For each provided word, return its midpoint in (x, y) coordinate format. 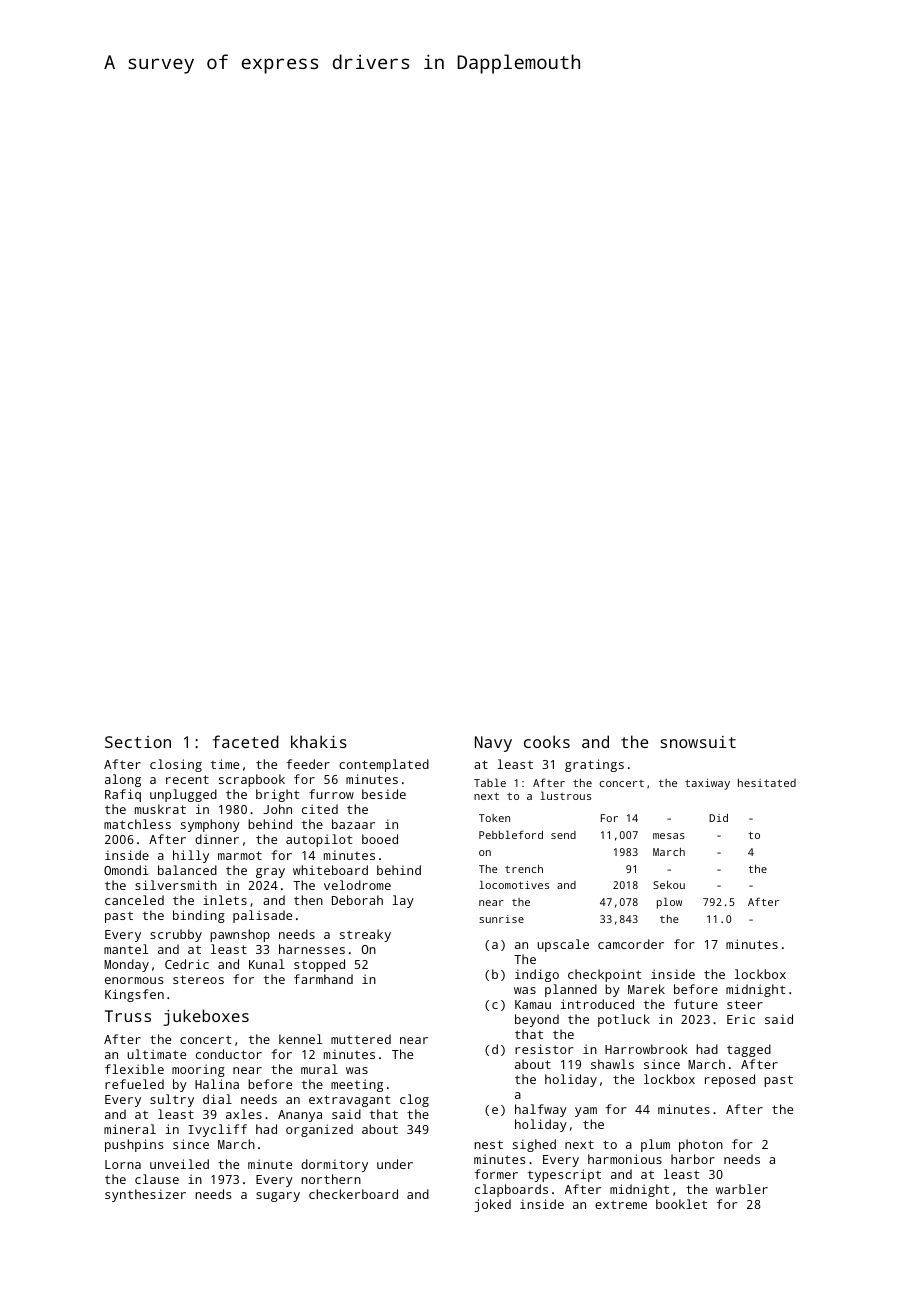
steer (745, 1004)
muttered (361, 1039)
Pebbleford (511, 834)
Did (718, 818)
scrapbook (252, 780)
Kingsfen (134, 995)
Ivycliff (217, 1130)
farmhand (323, 979)
